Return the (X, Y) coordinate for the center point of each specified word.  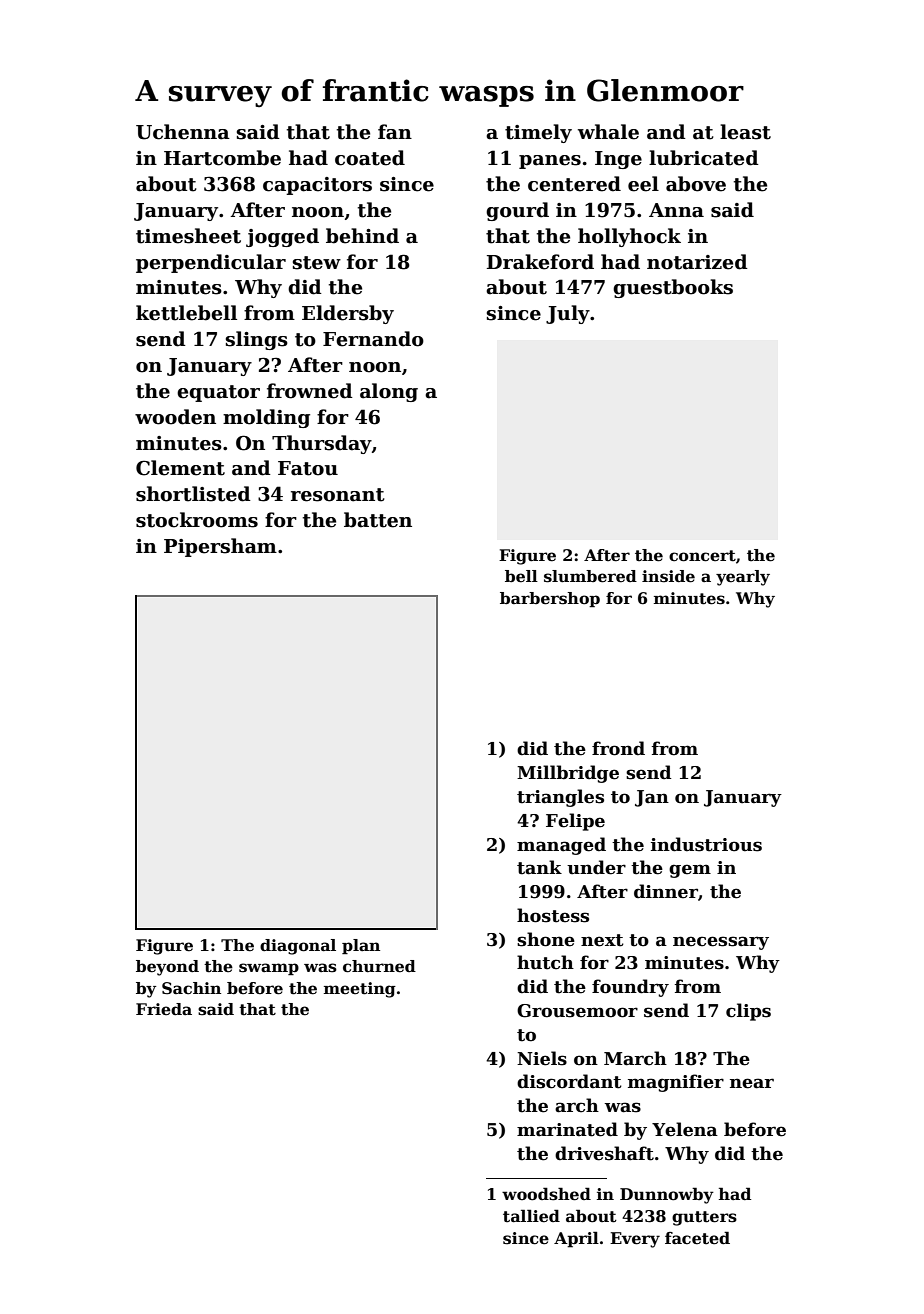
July (568, 314)
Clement (180, 468)
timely (538, 133)
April (576, 1239)
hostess (553, 915)
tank (539, 867)
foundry (630, 988)
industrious (706, 844)
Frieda (164, 1009)
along (389, 392)
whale (608, 132)
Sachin (191, 988)
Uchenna (183, 132)
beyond (167, 968)
